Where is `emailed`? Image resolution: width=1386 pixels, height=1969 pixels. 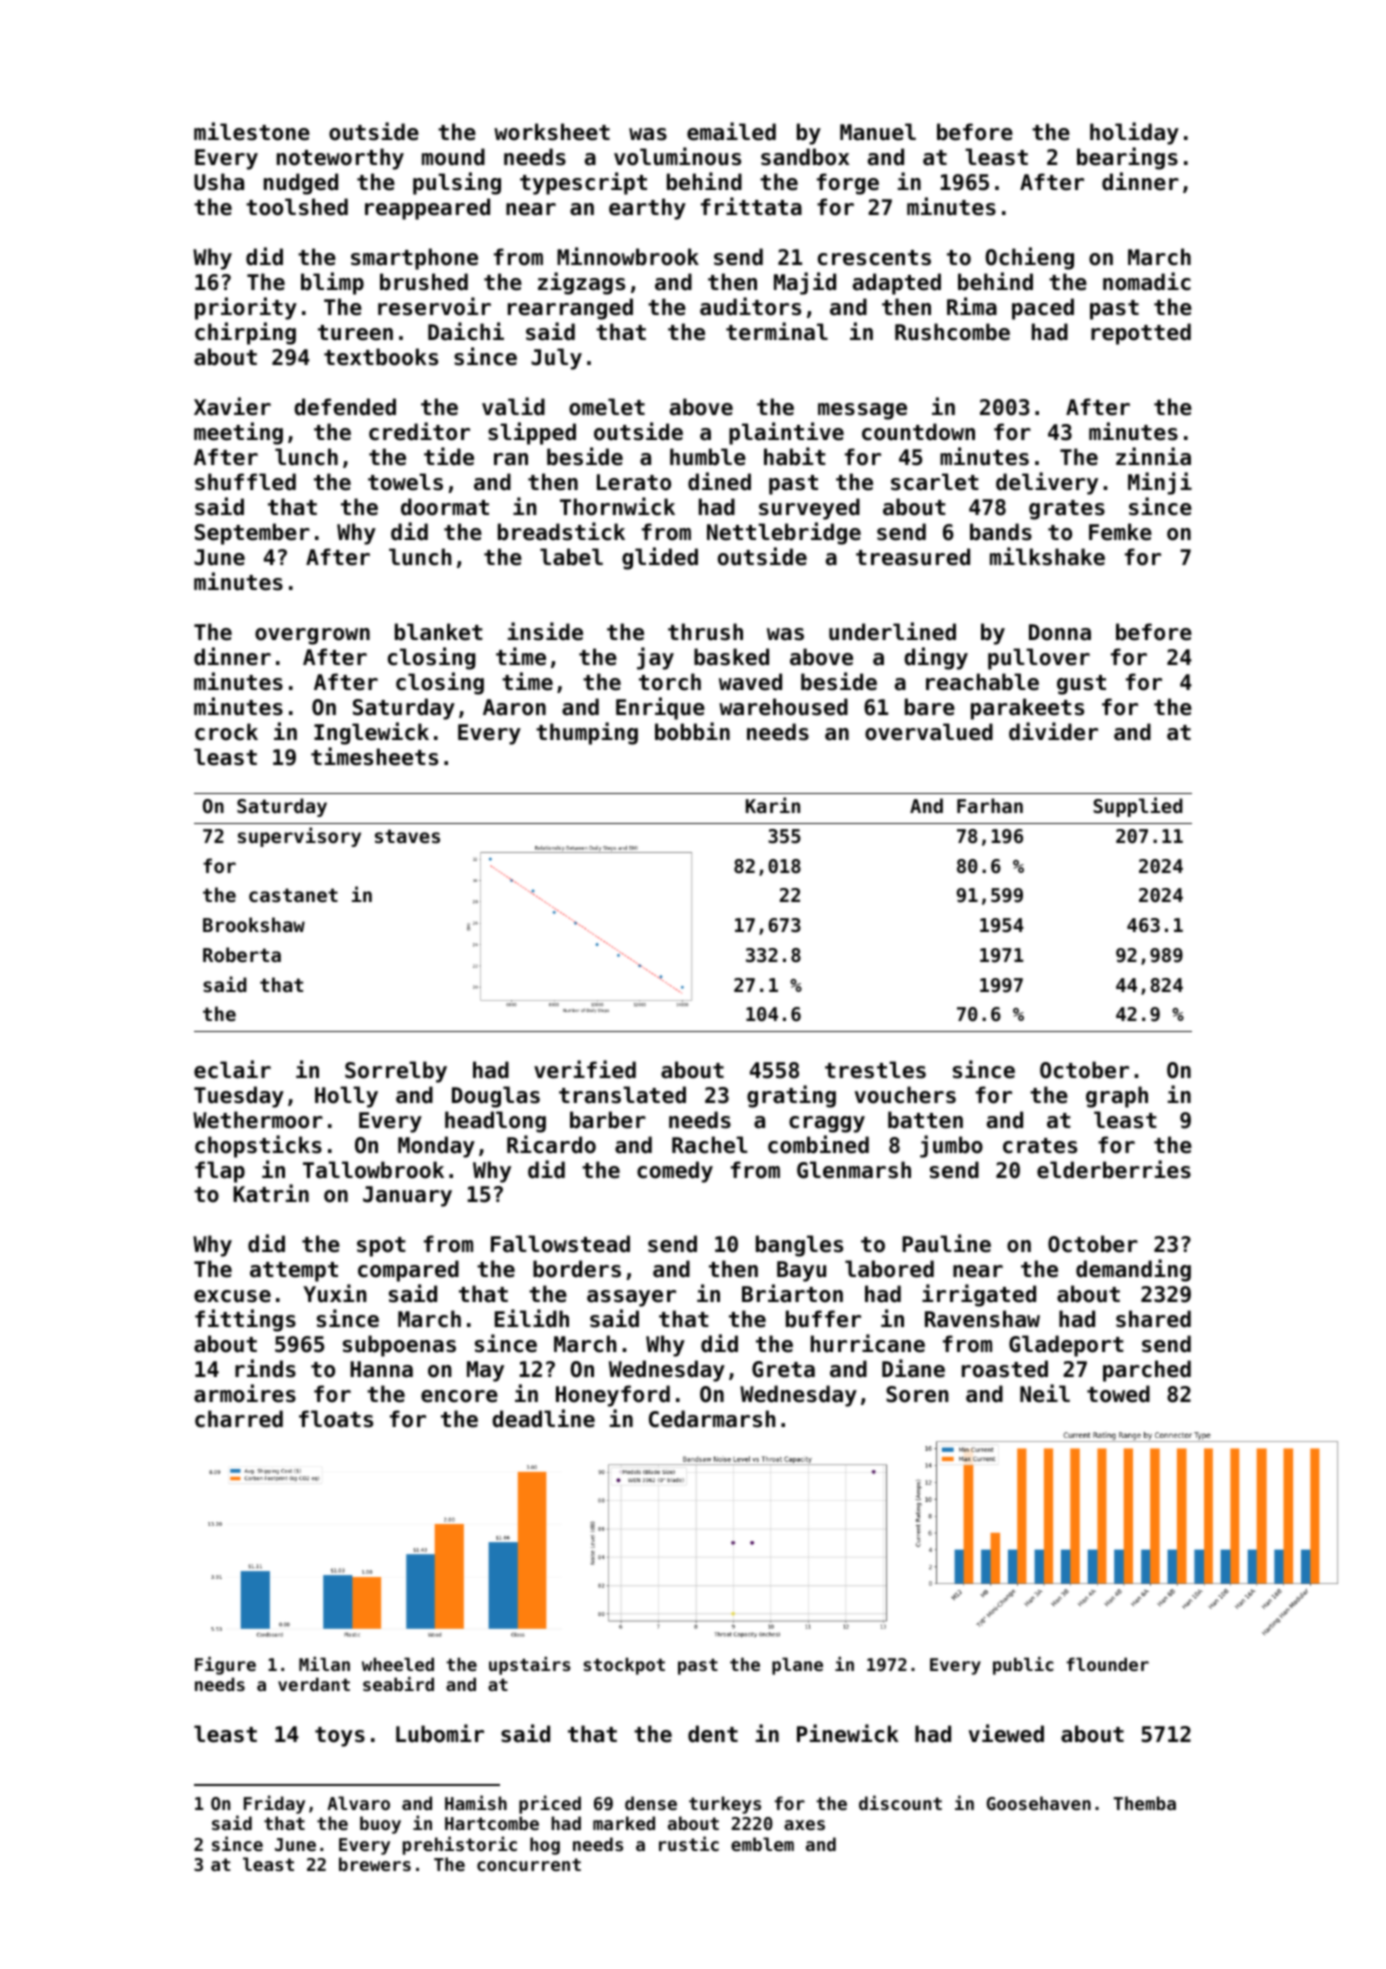 emailed is located at coordinates (731, 131).
